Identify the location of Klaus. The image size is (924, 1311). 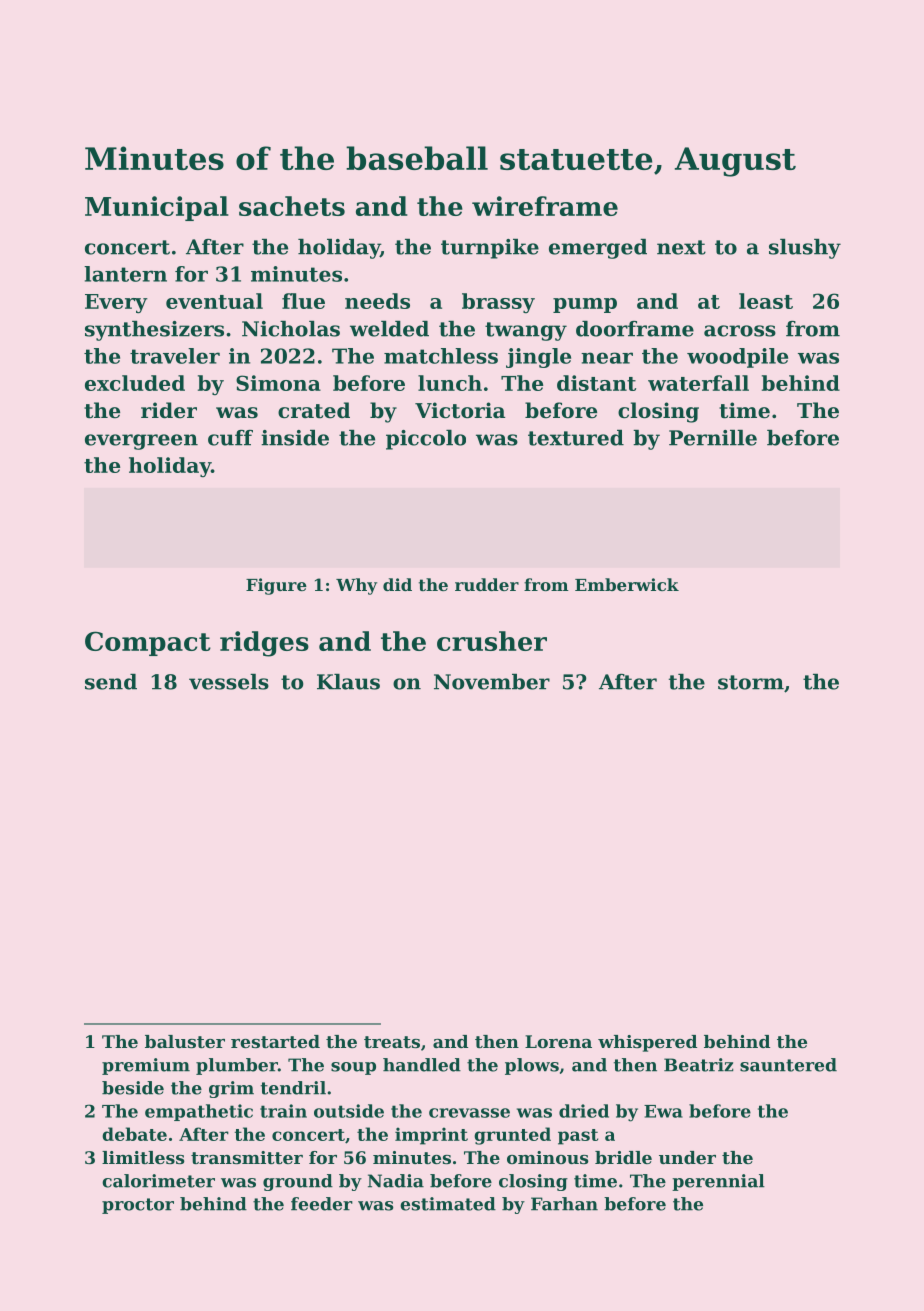
(348, 682).
